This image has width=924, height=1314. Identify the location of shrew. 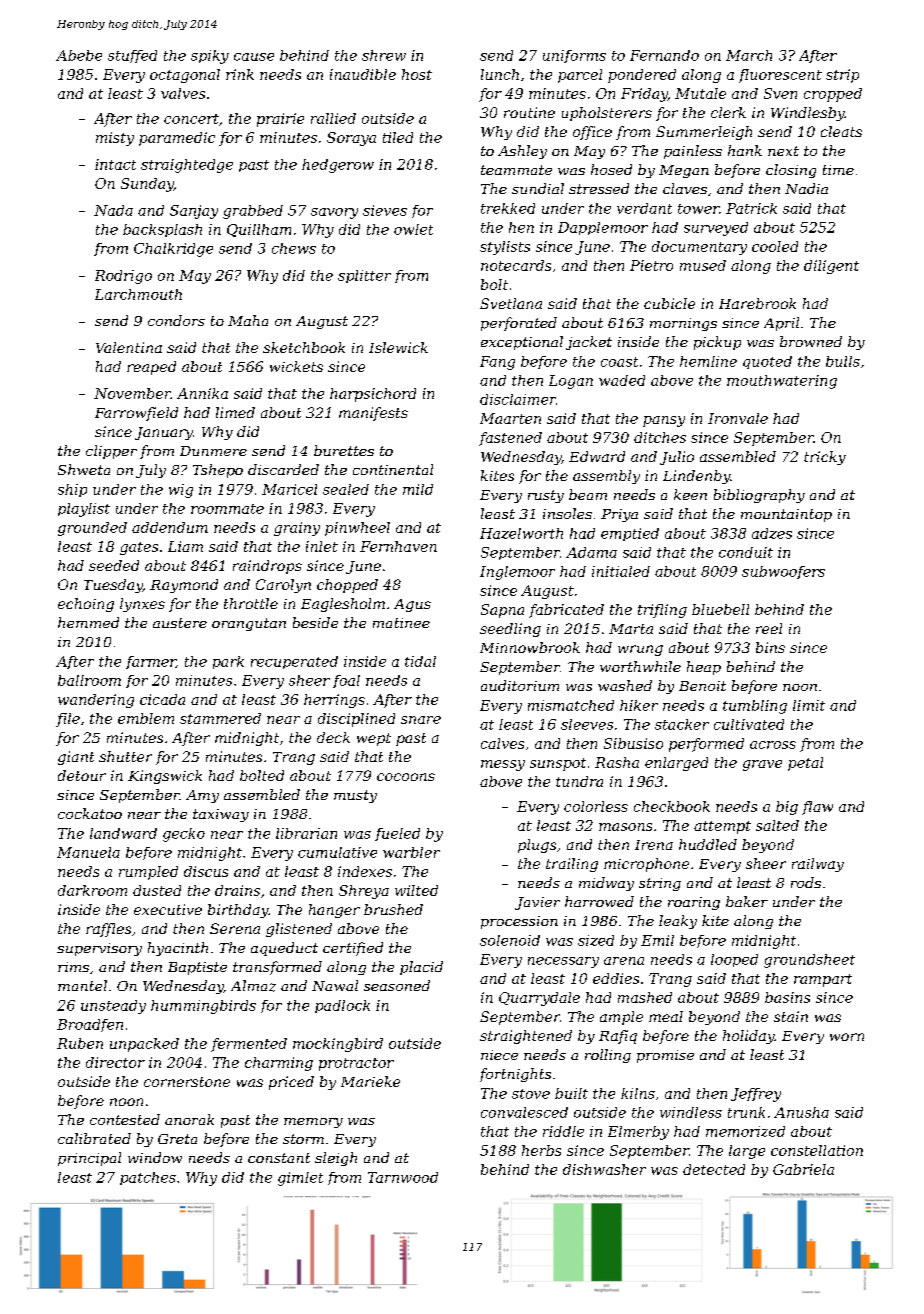
(384, 55).
